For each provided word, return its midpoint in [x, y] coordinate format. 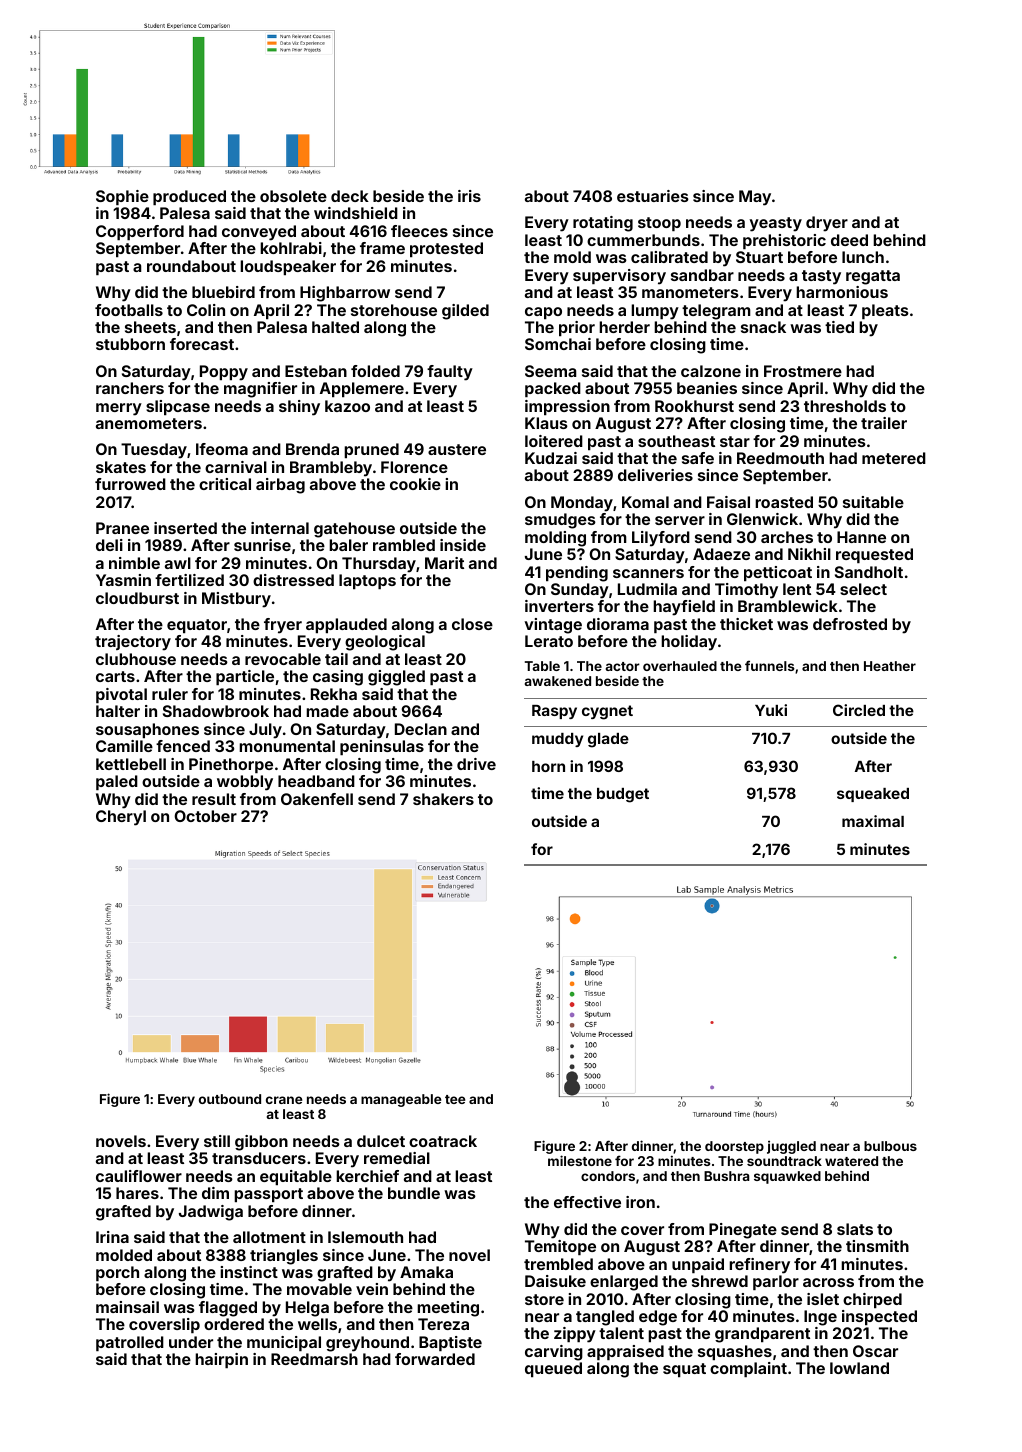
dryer [827, 224]
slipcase [178, 407]
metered [894, 458]
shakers [443, 799]
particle [245, 677]
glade [608, 740]
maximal [873, 821]
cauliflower [139, 1176]
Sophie [122, 197]
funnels [770, 665]
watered [851, 1161]
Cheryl [121, 818]
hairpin [221, 1360]
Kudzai [551, 458]
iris [469, 196]
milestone [580, 1160]
